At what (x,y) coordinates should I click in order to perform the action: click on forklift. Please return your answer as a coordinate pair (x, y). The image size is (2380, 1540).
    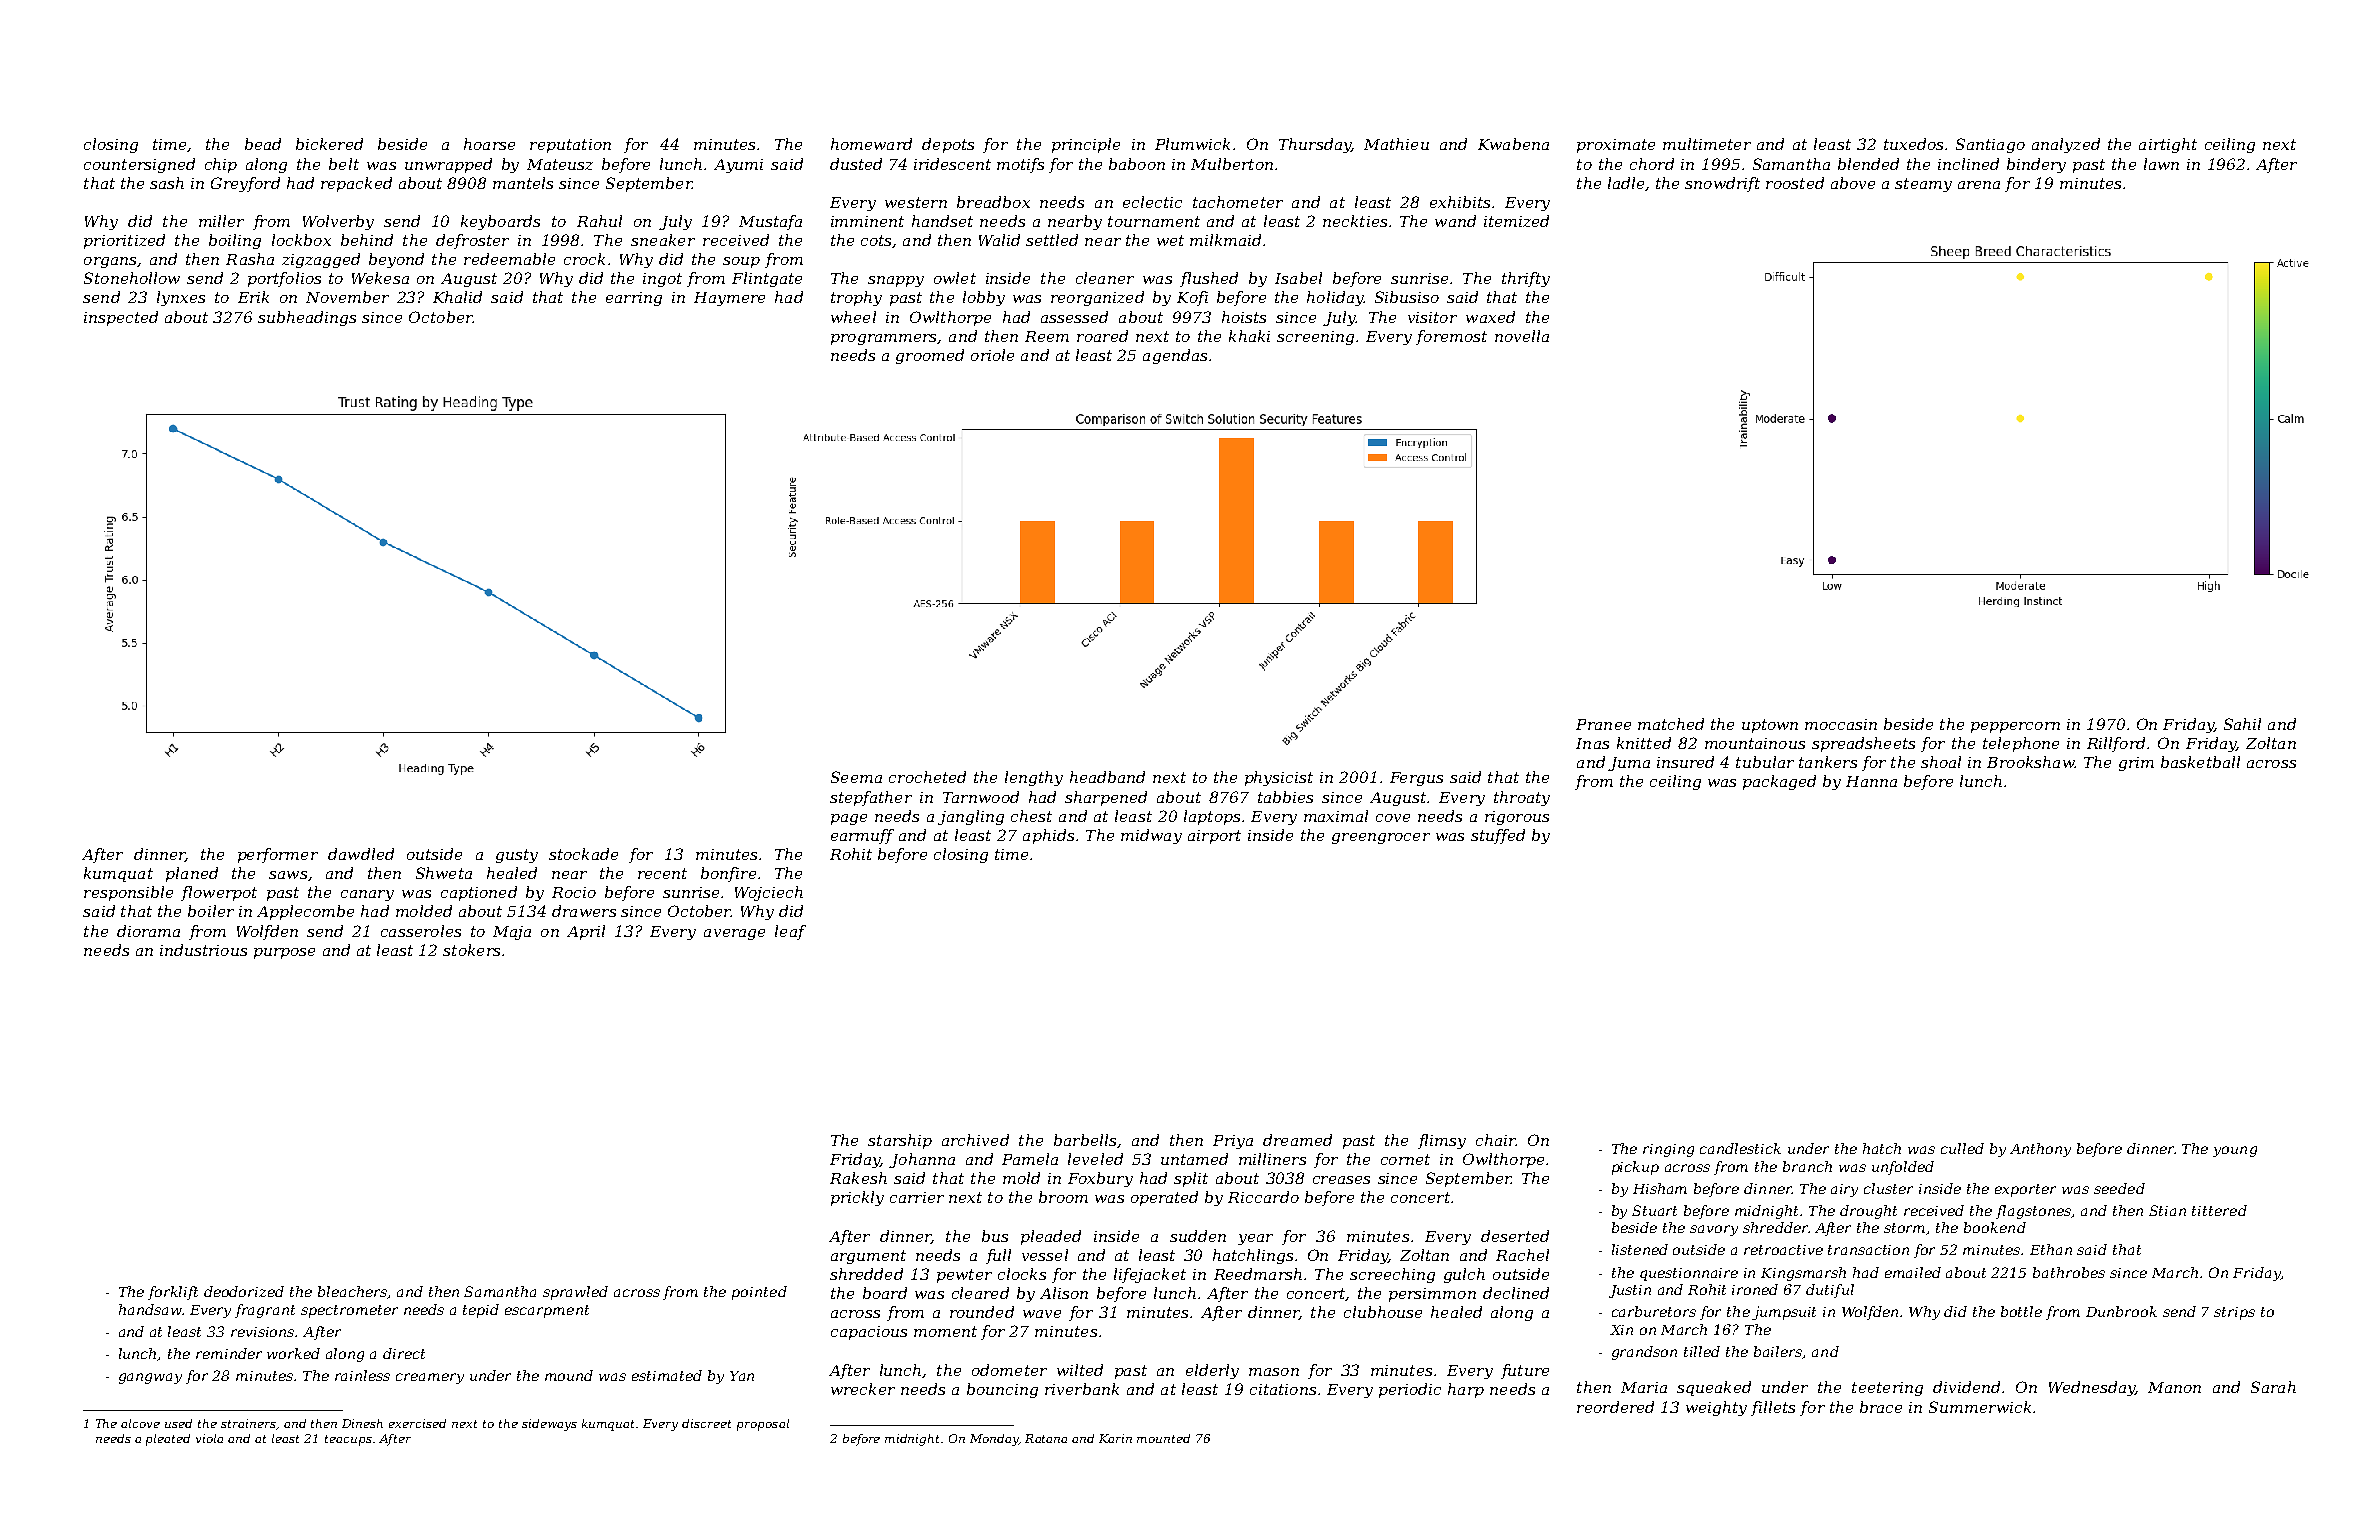
    Looking at the image, I should click on (173, 1293).
